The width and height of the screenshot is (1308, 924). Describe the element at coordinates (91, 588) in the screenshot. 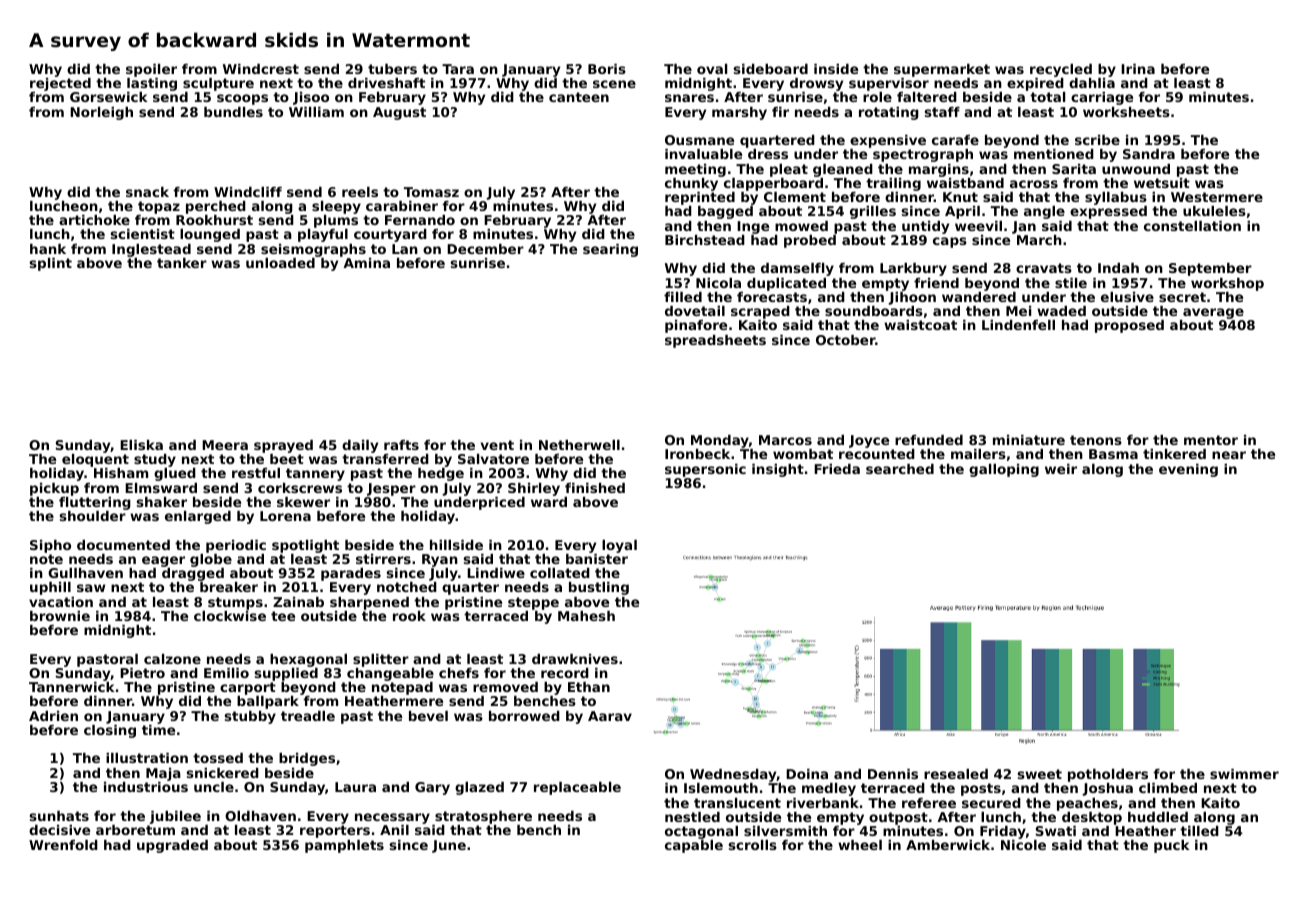

I see `saw` at that location.
